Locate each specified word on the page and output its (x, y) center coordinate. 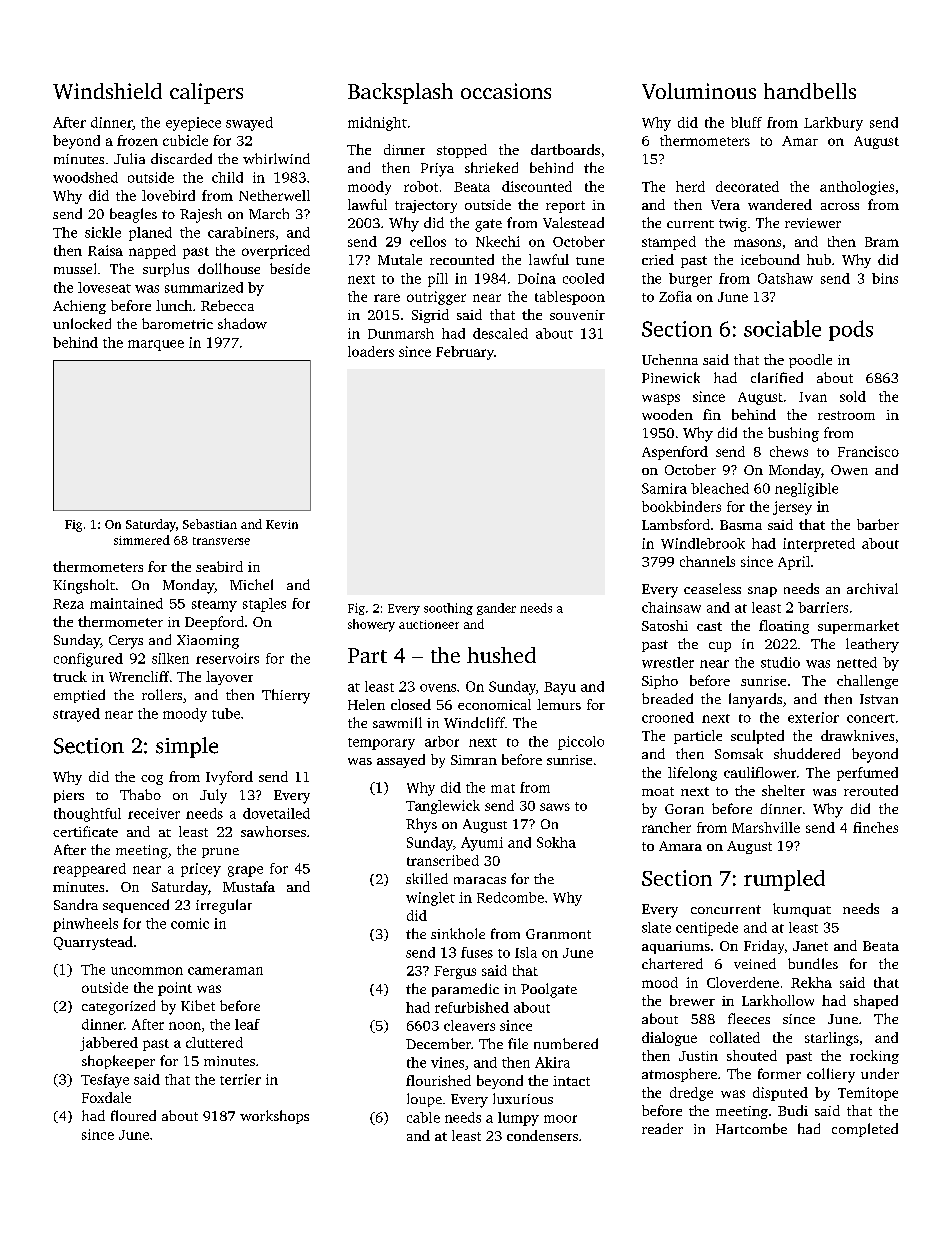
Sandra (76, 904)
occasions (506, 91)
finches (875, 827)
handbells (810, 91)
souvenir (577, 315)
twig (733, 225)
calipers (206, 93)
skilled (427, 878)
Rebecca (227, 305)
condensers (542, 1135)
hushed (501, 655)
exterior (813, 717)
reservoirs (227, 658)
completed (865, 1130)
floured (133, 1115)
